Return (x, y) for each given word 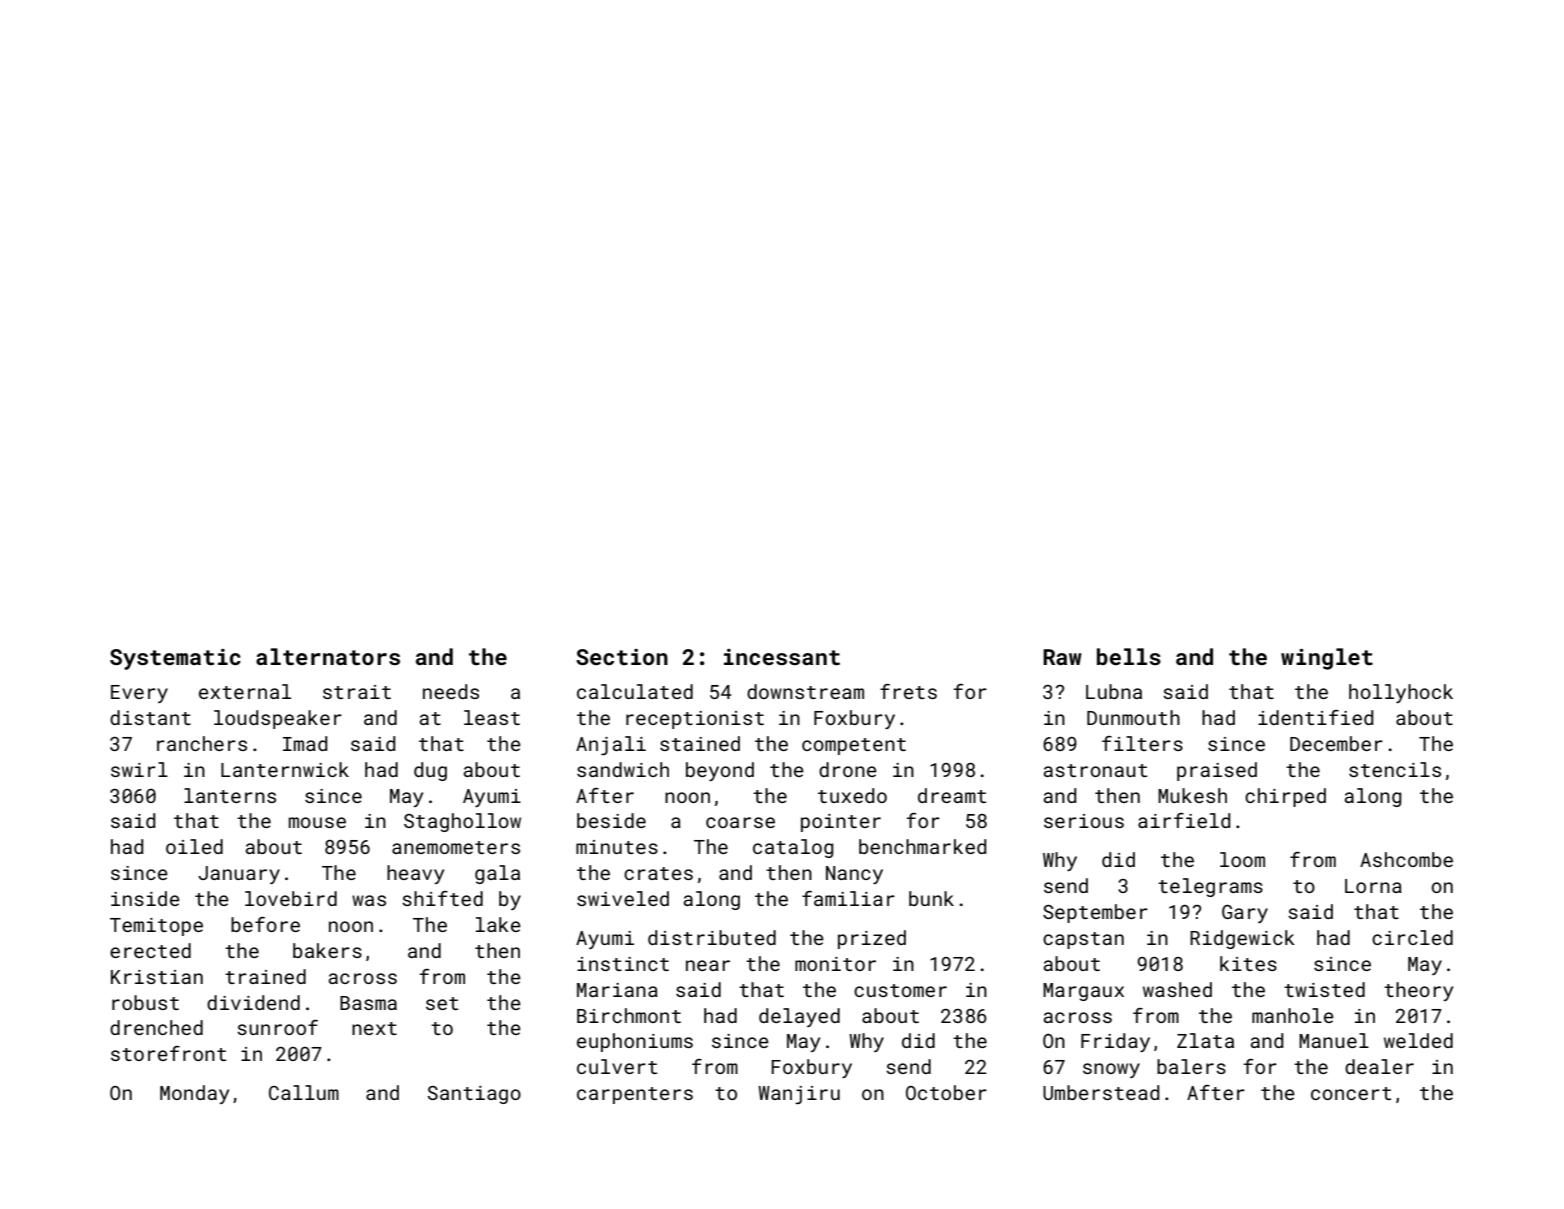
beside (611, 820)
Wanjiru (799, 1095)
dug (430, 771)
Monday (194, 1094)
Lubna (1114, 691)
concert (1351, 1093)
